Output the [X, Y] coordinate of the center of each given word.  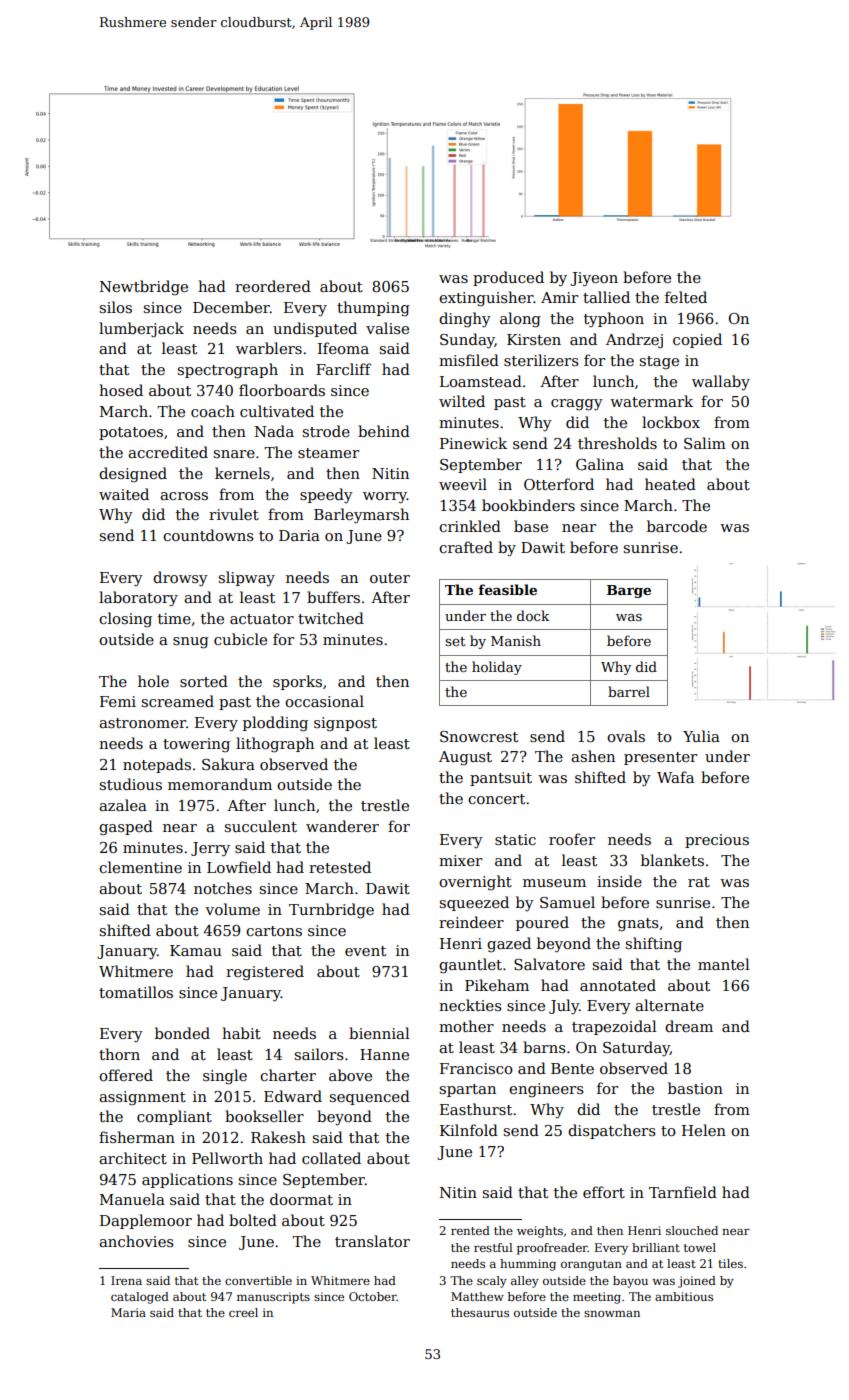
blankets [672, 860]
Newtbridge [144, 288]
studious [131, 784]
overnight [475, 883]
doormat [301, 1199]
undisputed [315, 329]
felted [686, 297]
